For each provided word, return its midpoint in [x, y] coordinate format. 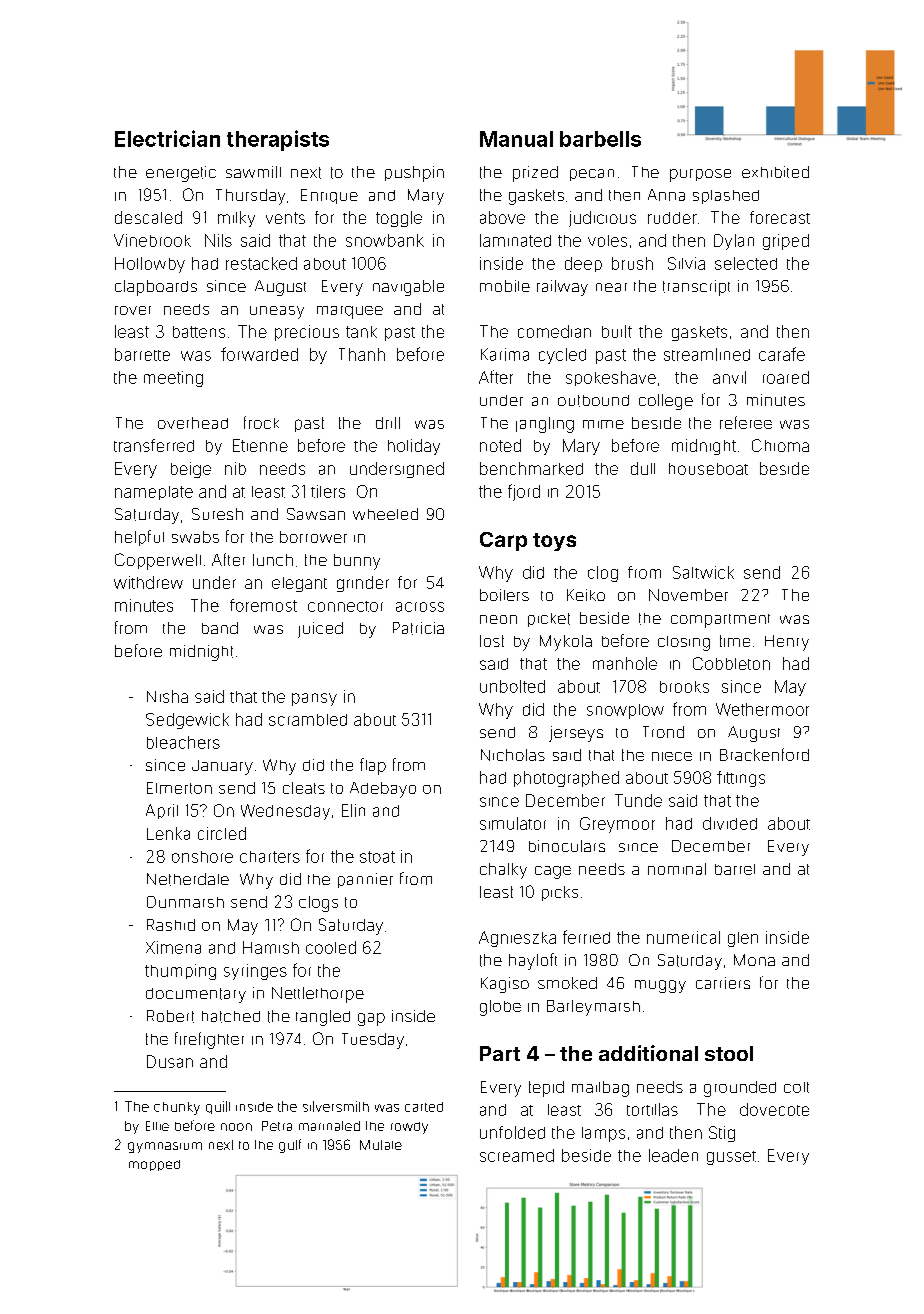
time [735, 641]
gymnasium [165, 1147]
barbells [600, 139]
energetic [181, 174]
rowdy [409, 1128]
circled [222, 833]
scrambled [308, 720]
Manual [516, 139]
